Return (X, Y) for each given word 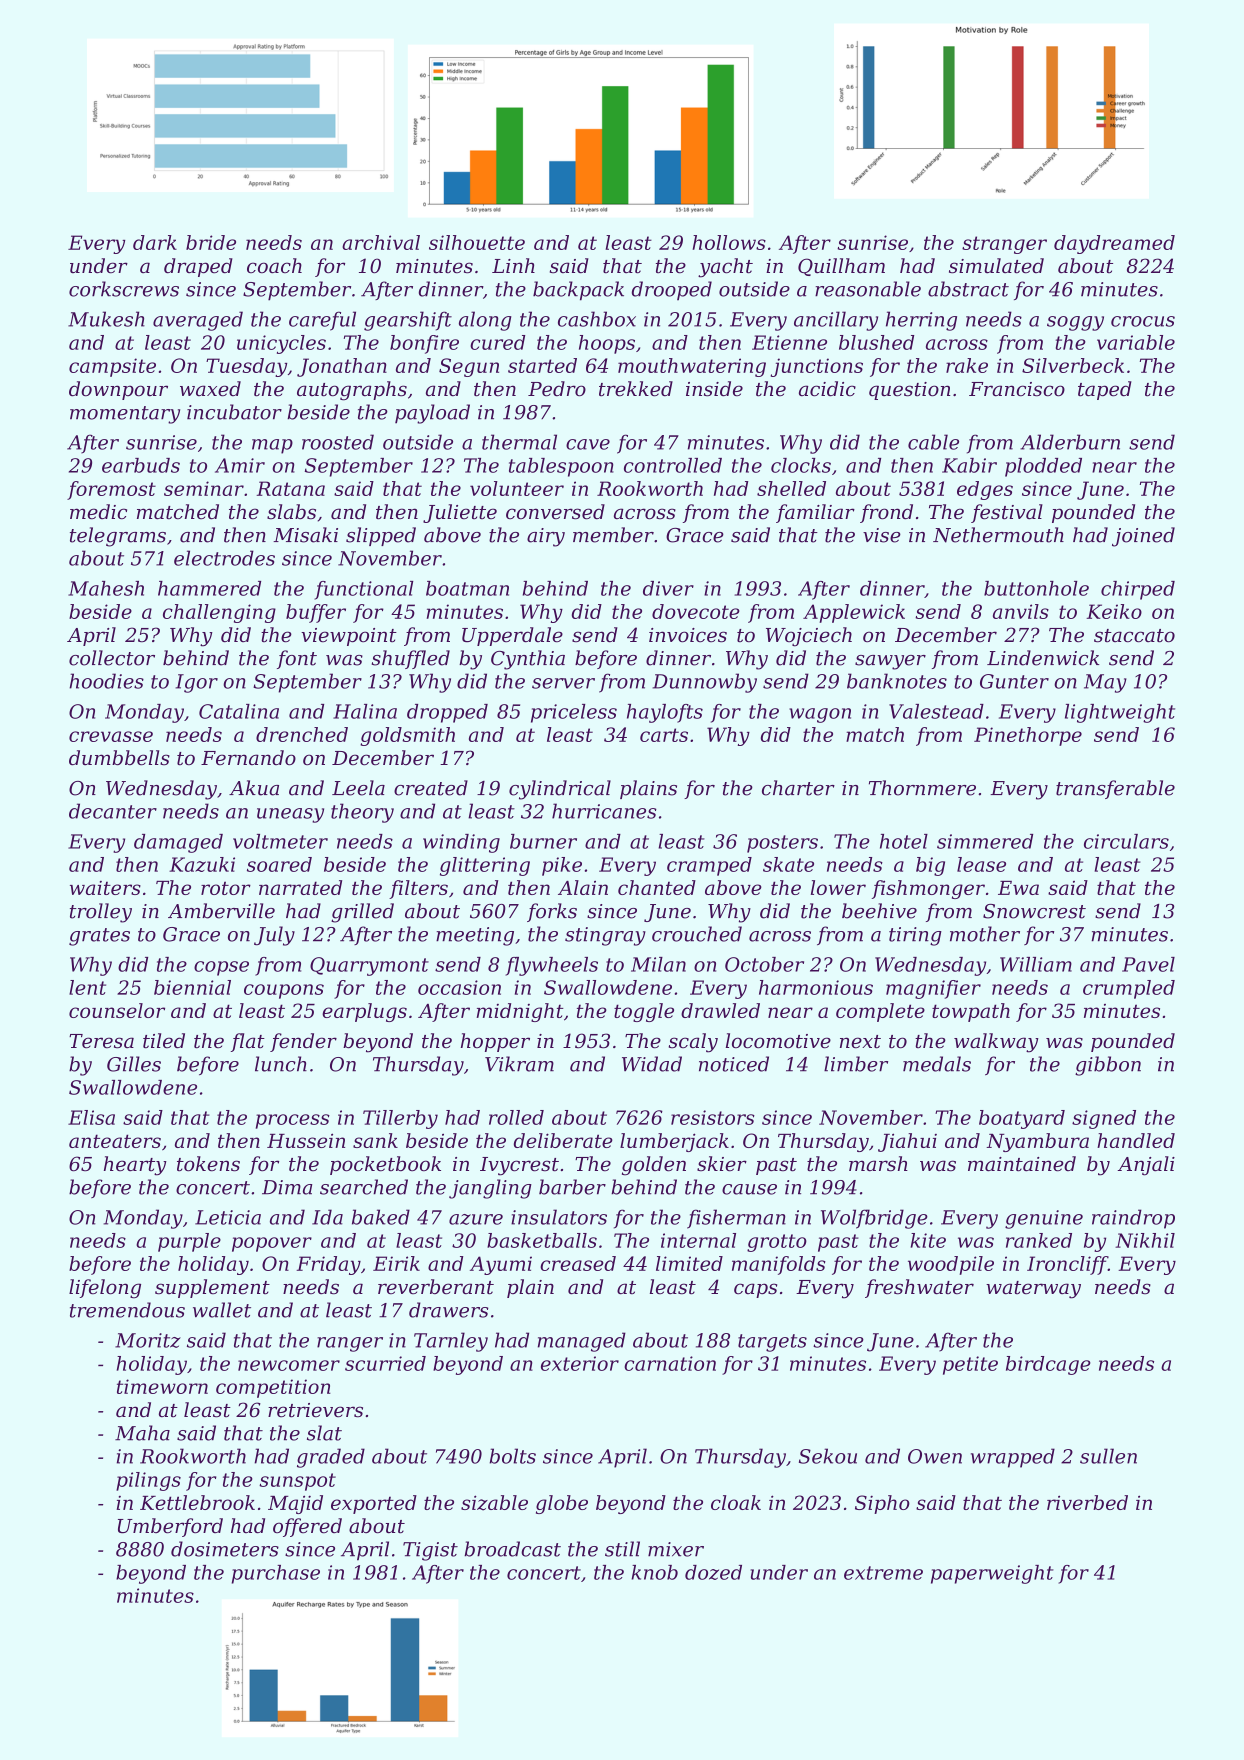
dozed (713, 1572)
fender (303, 1042)
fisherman (736, 1219)
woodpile (951, 1265)
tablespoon (561, 467)
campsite (112, 367)
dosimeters (225, 1549)
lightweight (1120, 713)
